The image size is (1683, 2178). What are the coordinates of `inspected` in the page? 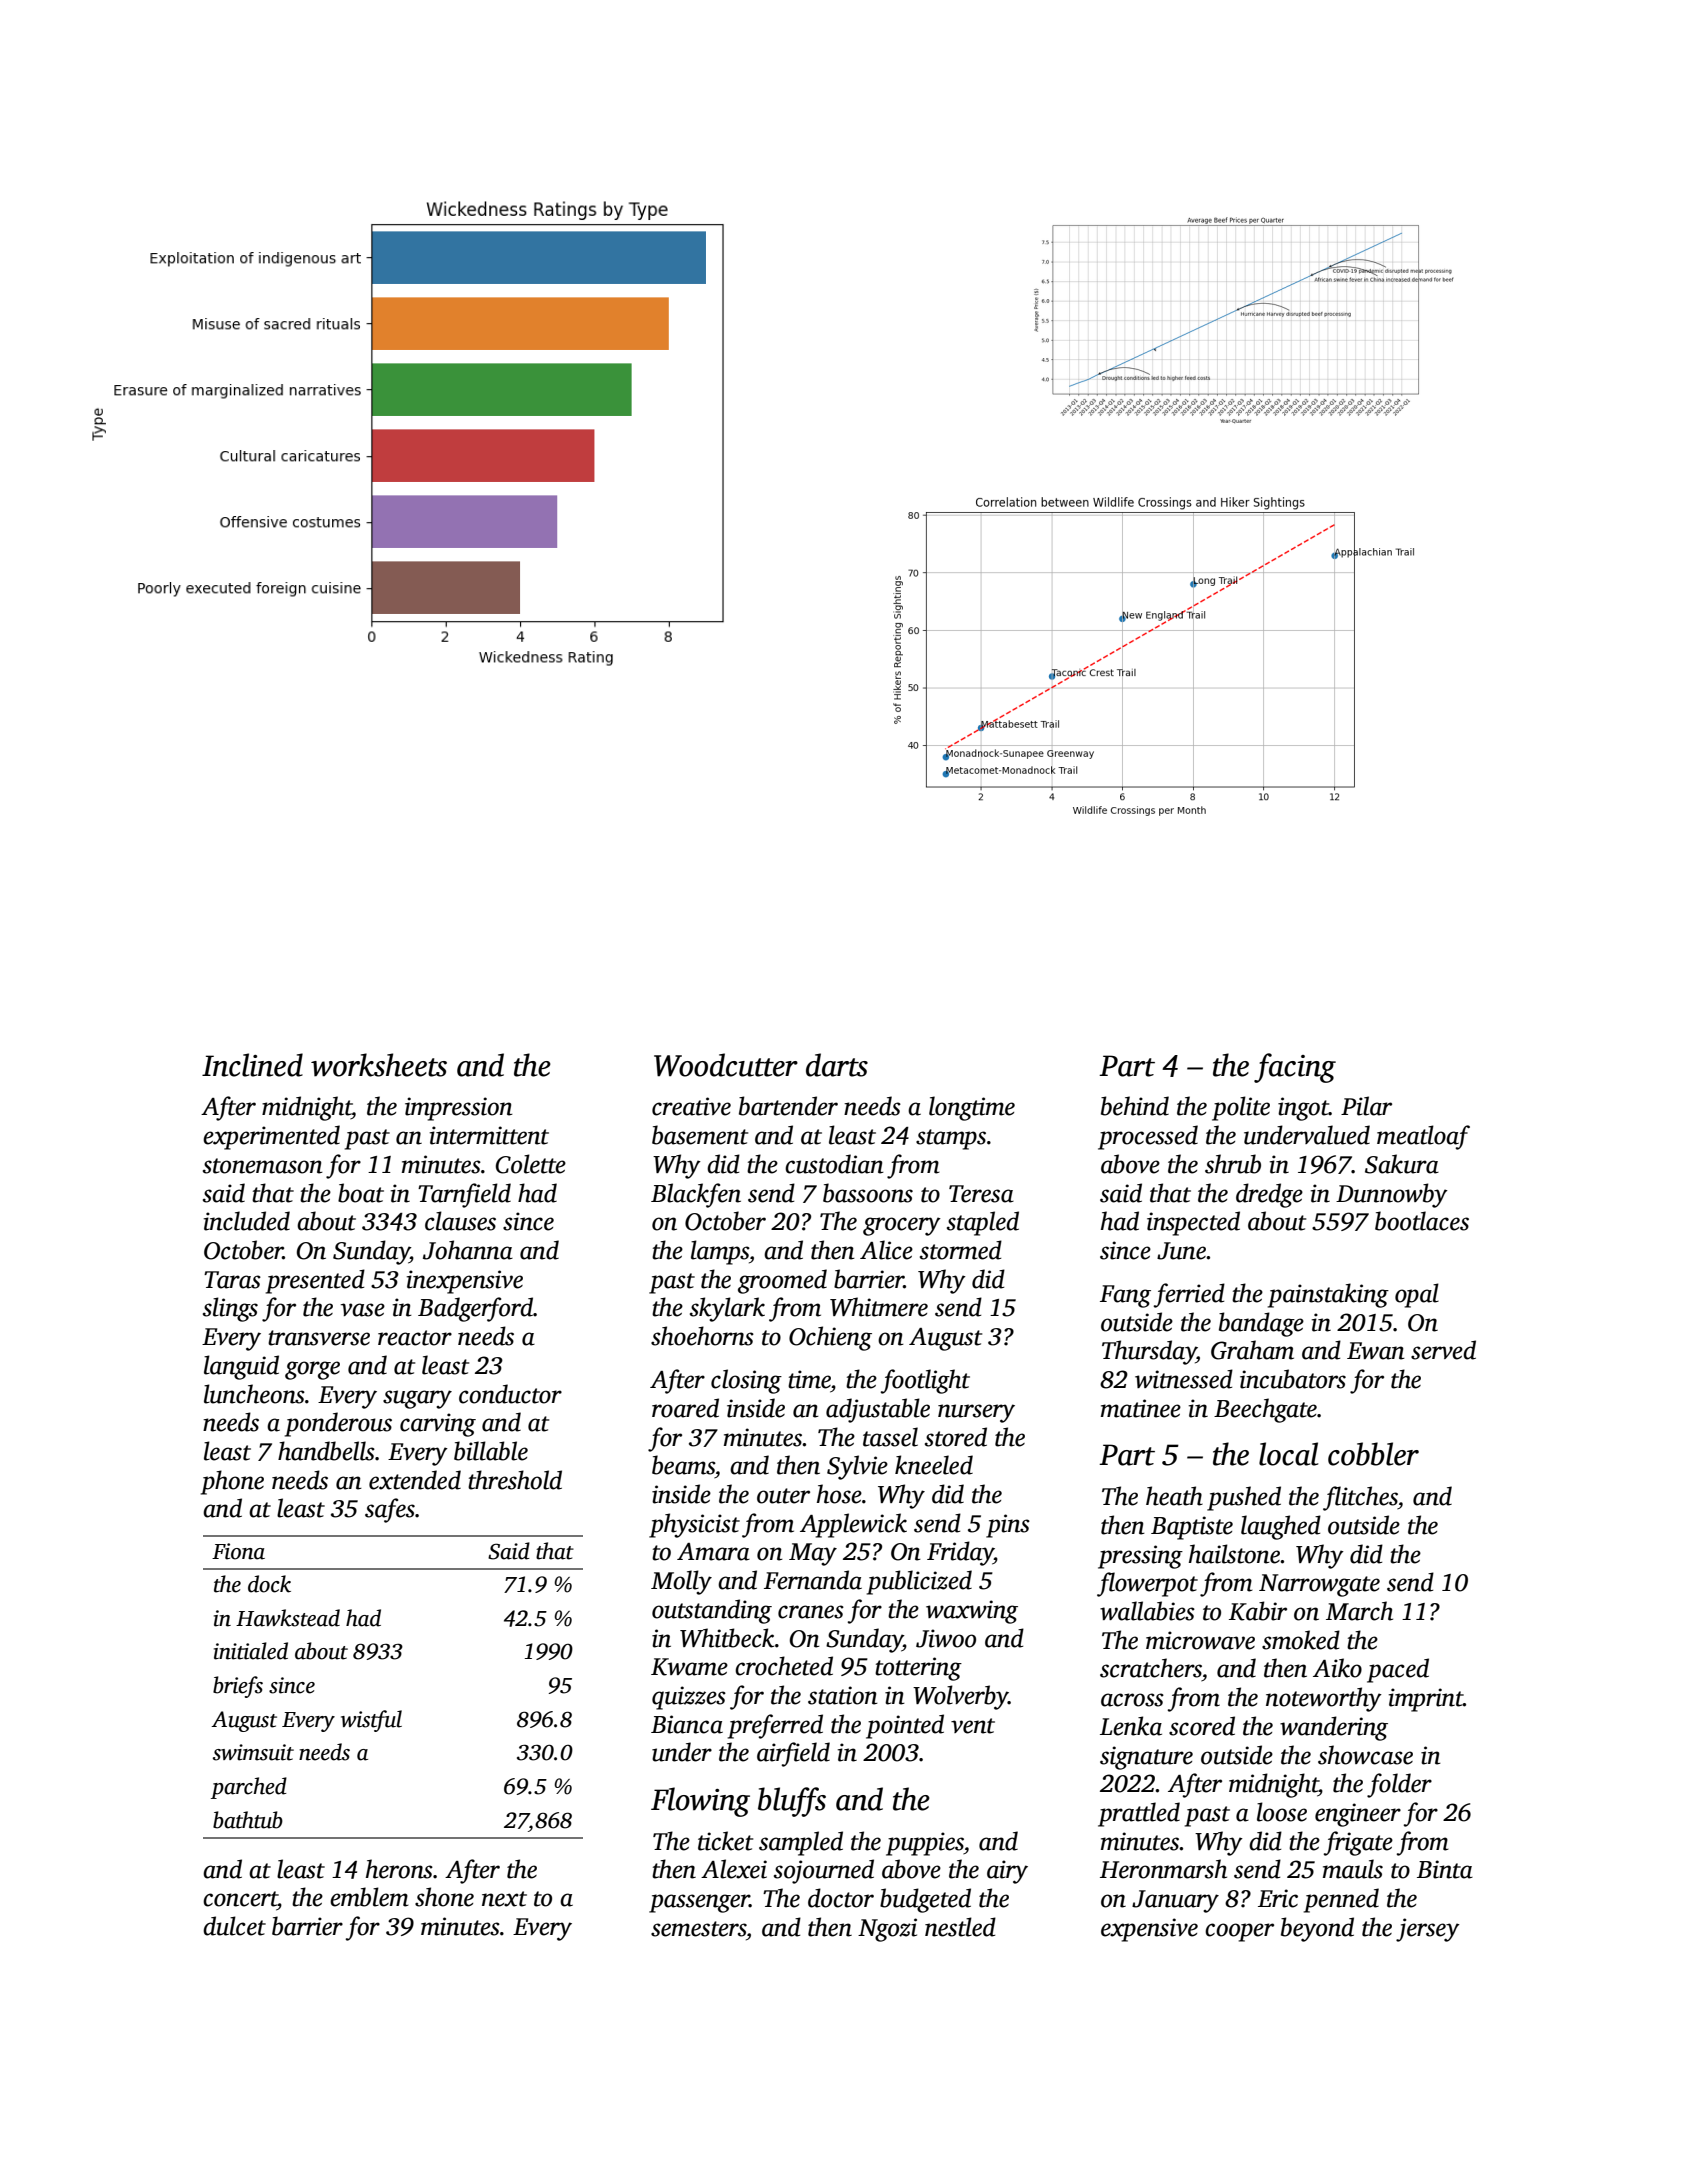 It's located at (1193, 1223).
